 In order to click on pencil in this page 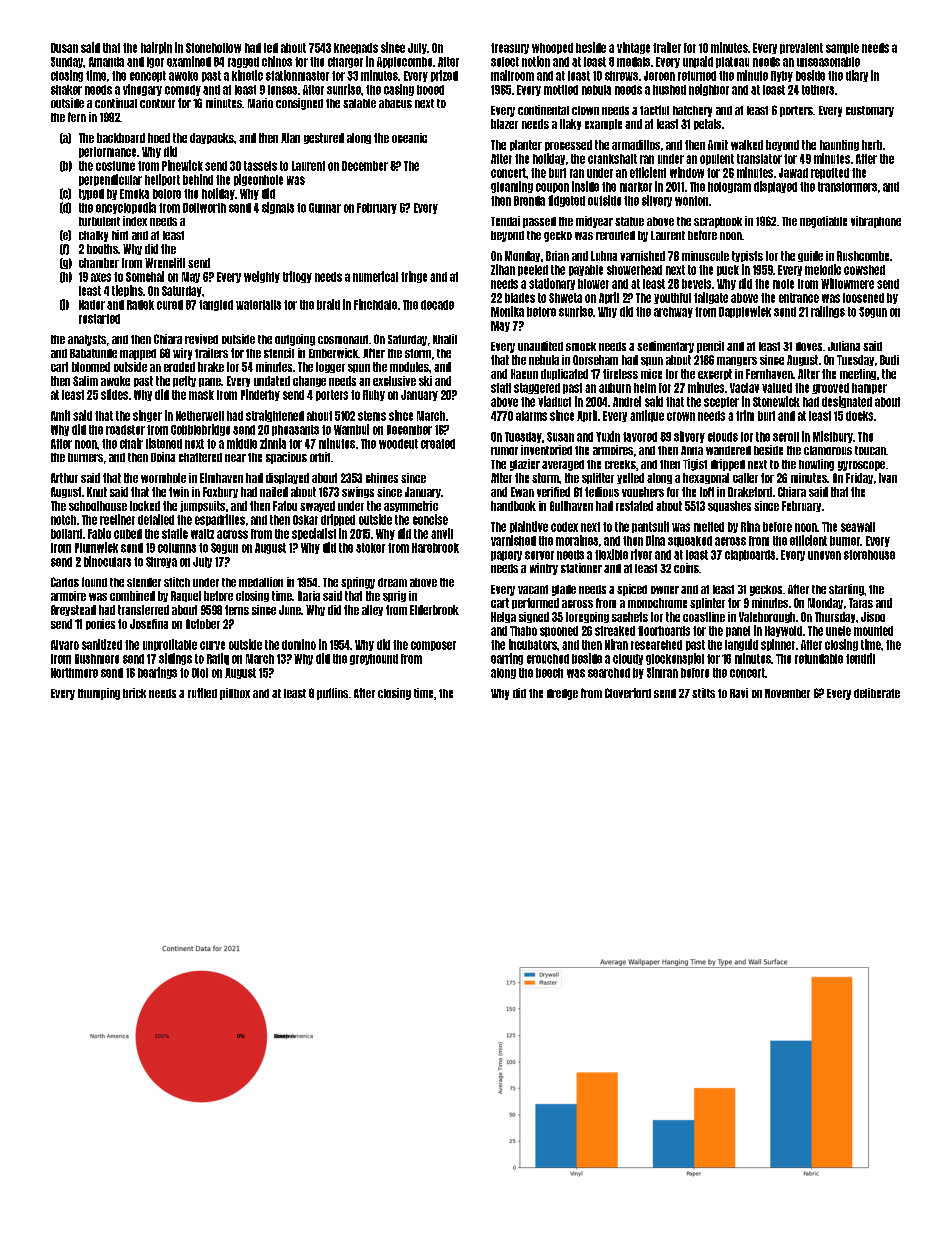, I will do `click(710, 347)`.
